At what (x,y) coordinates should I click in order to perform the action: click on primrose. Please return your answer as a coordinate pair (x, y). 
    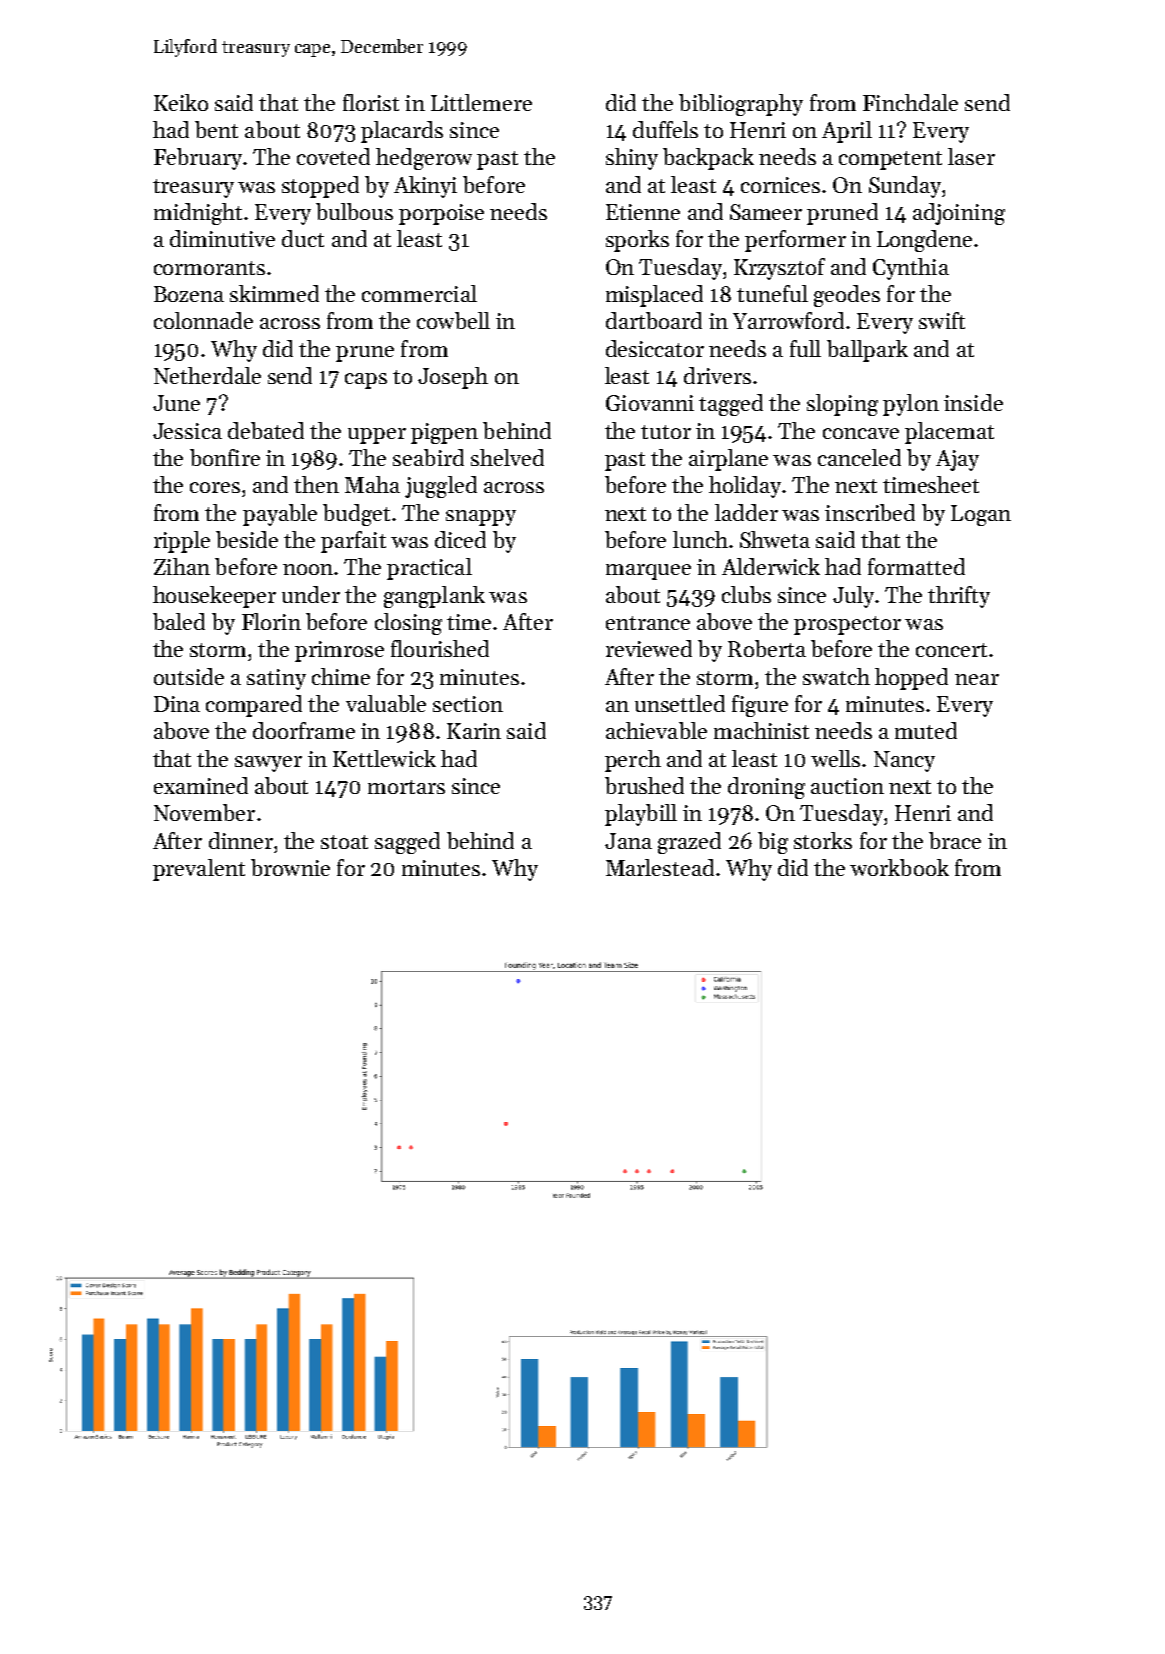
    Looking at the image, I should click on (339, 651).
